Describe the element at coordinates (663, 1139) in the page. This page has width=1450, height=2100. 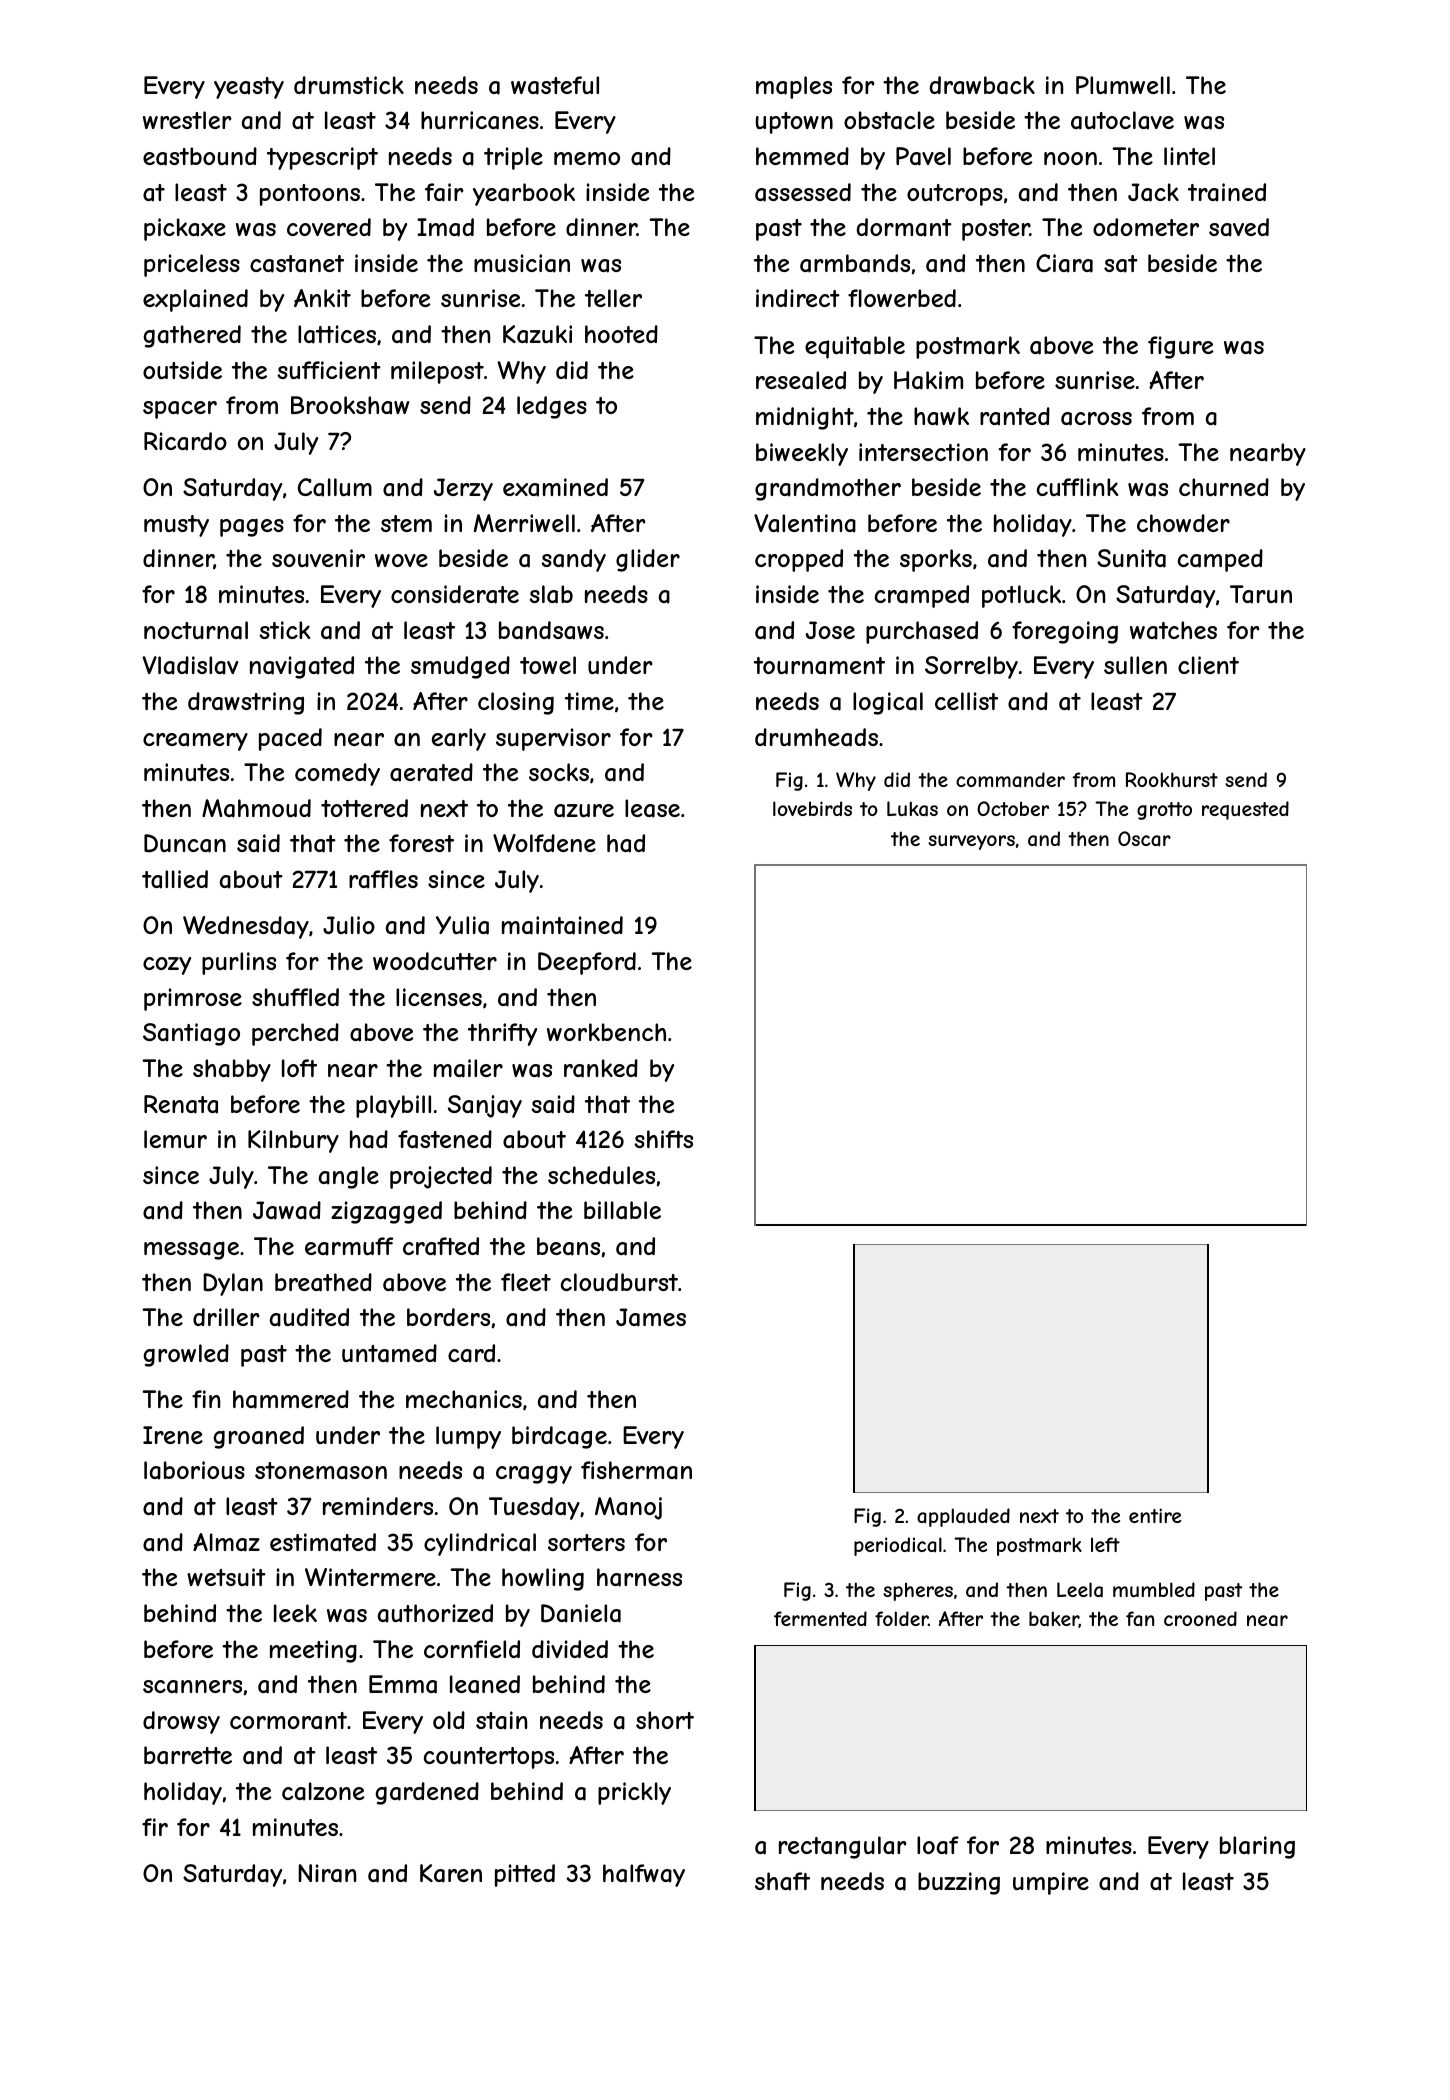
I see `shifts` at that location.
